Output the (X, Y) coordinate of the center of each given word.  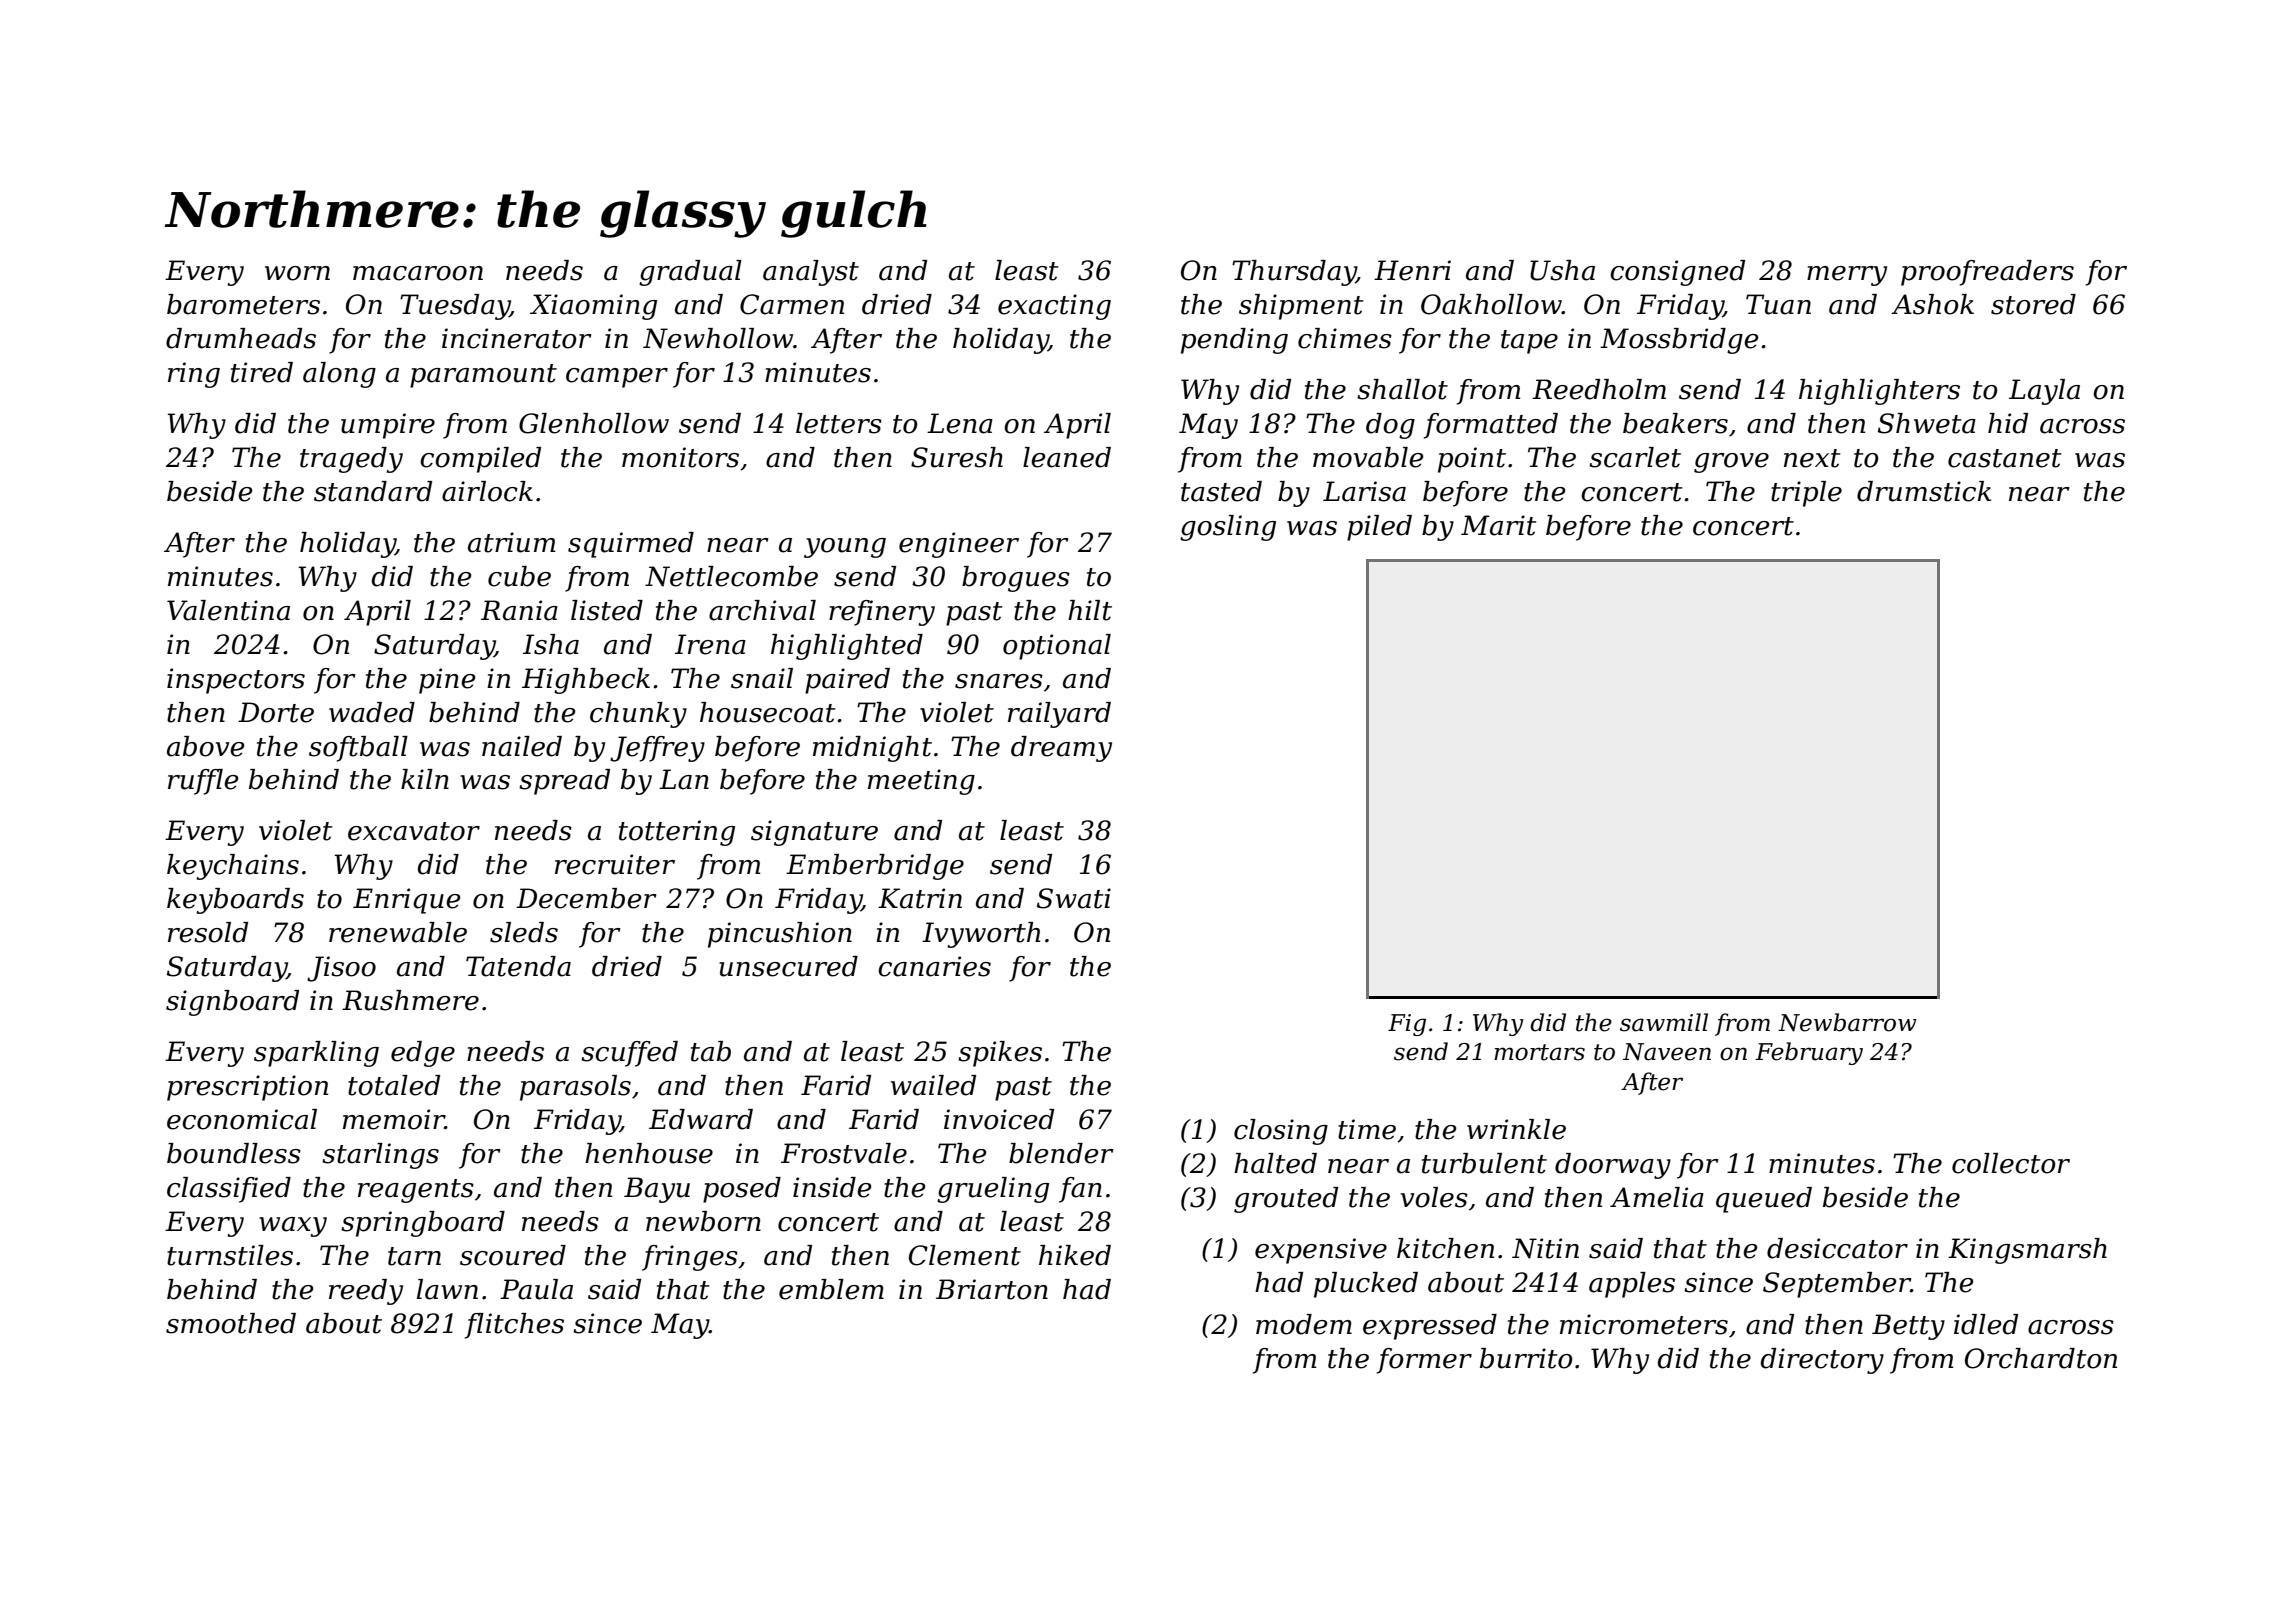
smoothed (231, 1323)
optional (1057, 647)
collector (2011, 1163)
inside (832, 1187)
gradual (690, 273)
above (206, 746)
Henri (1412, 270)
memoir (394, 1119)
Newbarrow (1847, 1022)
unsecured (788, 966)
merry (1847, 276)
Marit (1499, 525)
